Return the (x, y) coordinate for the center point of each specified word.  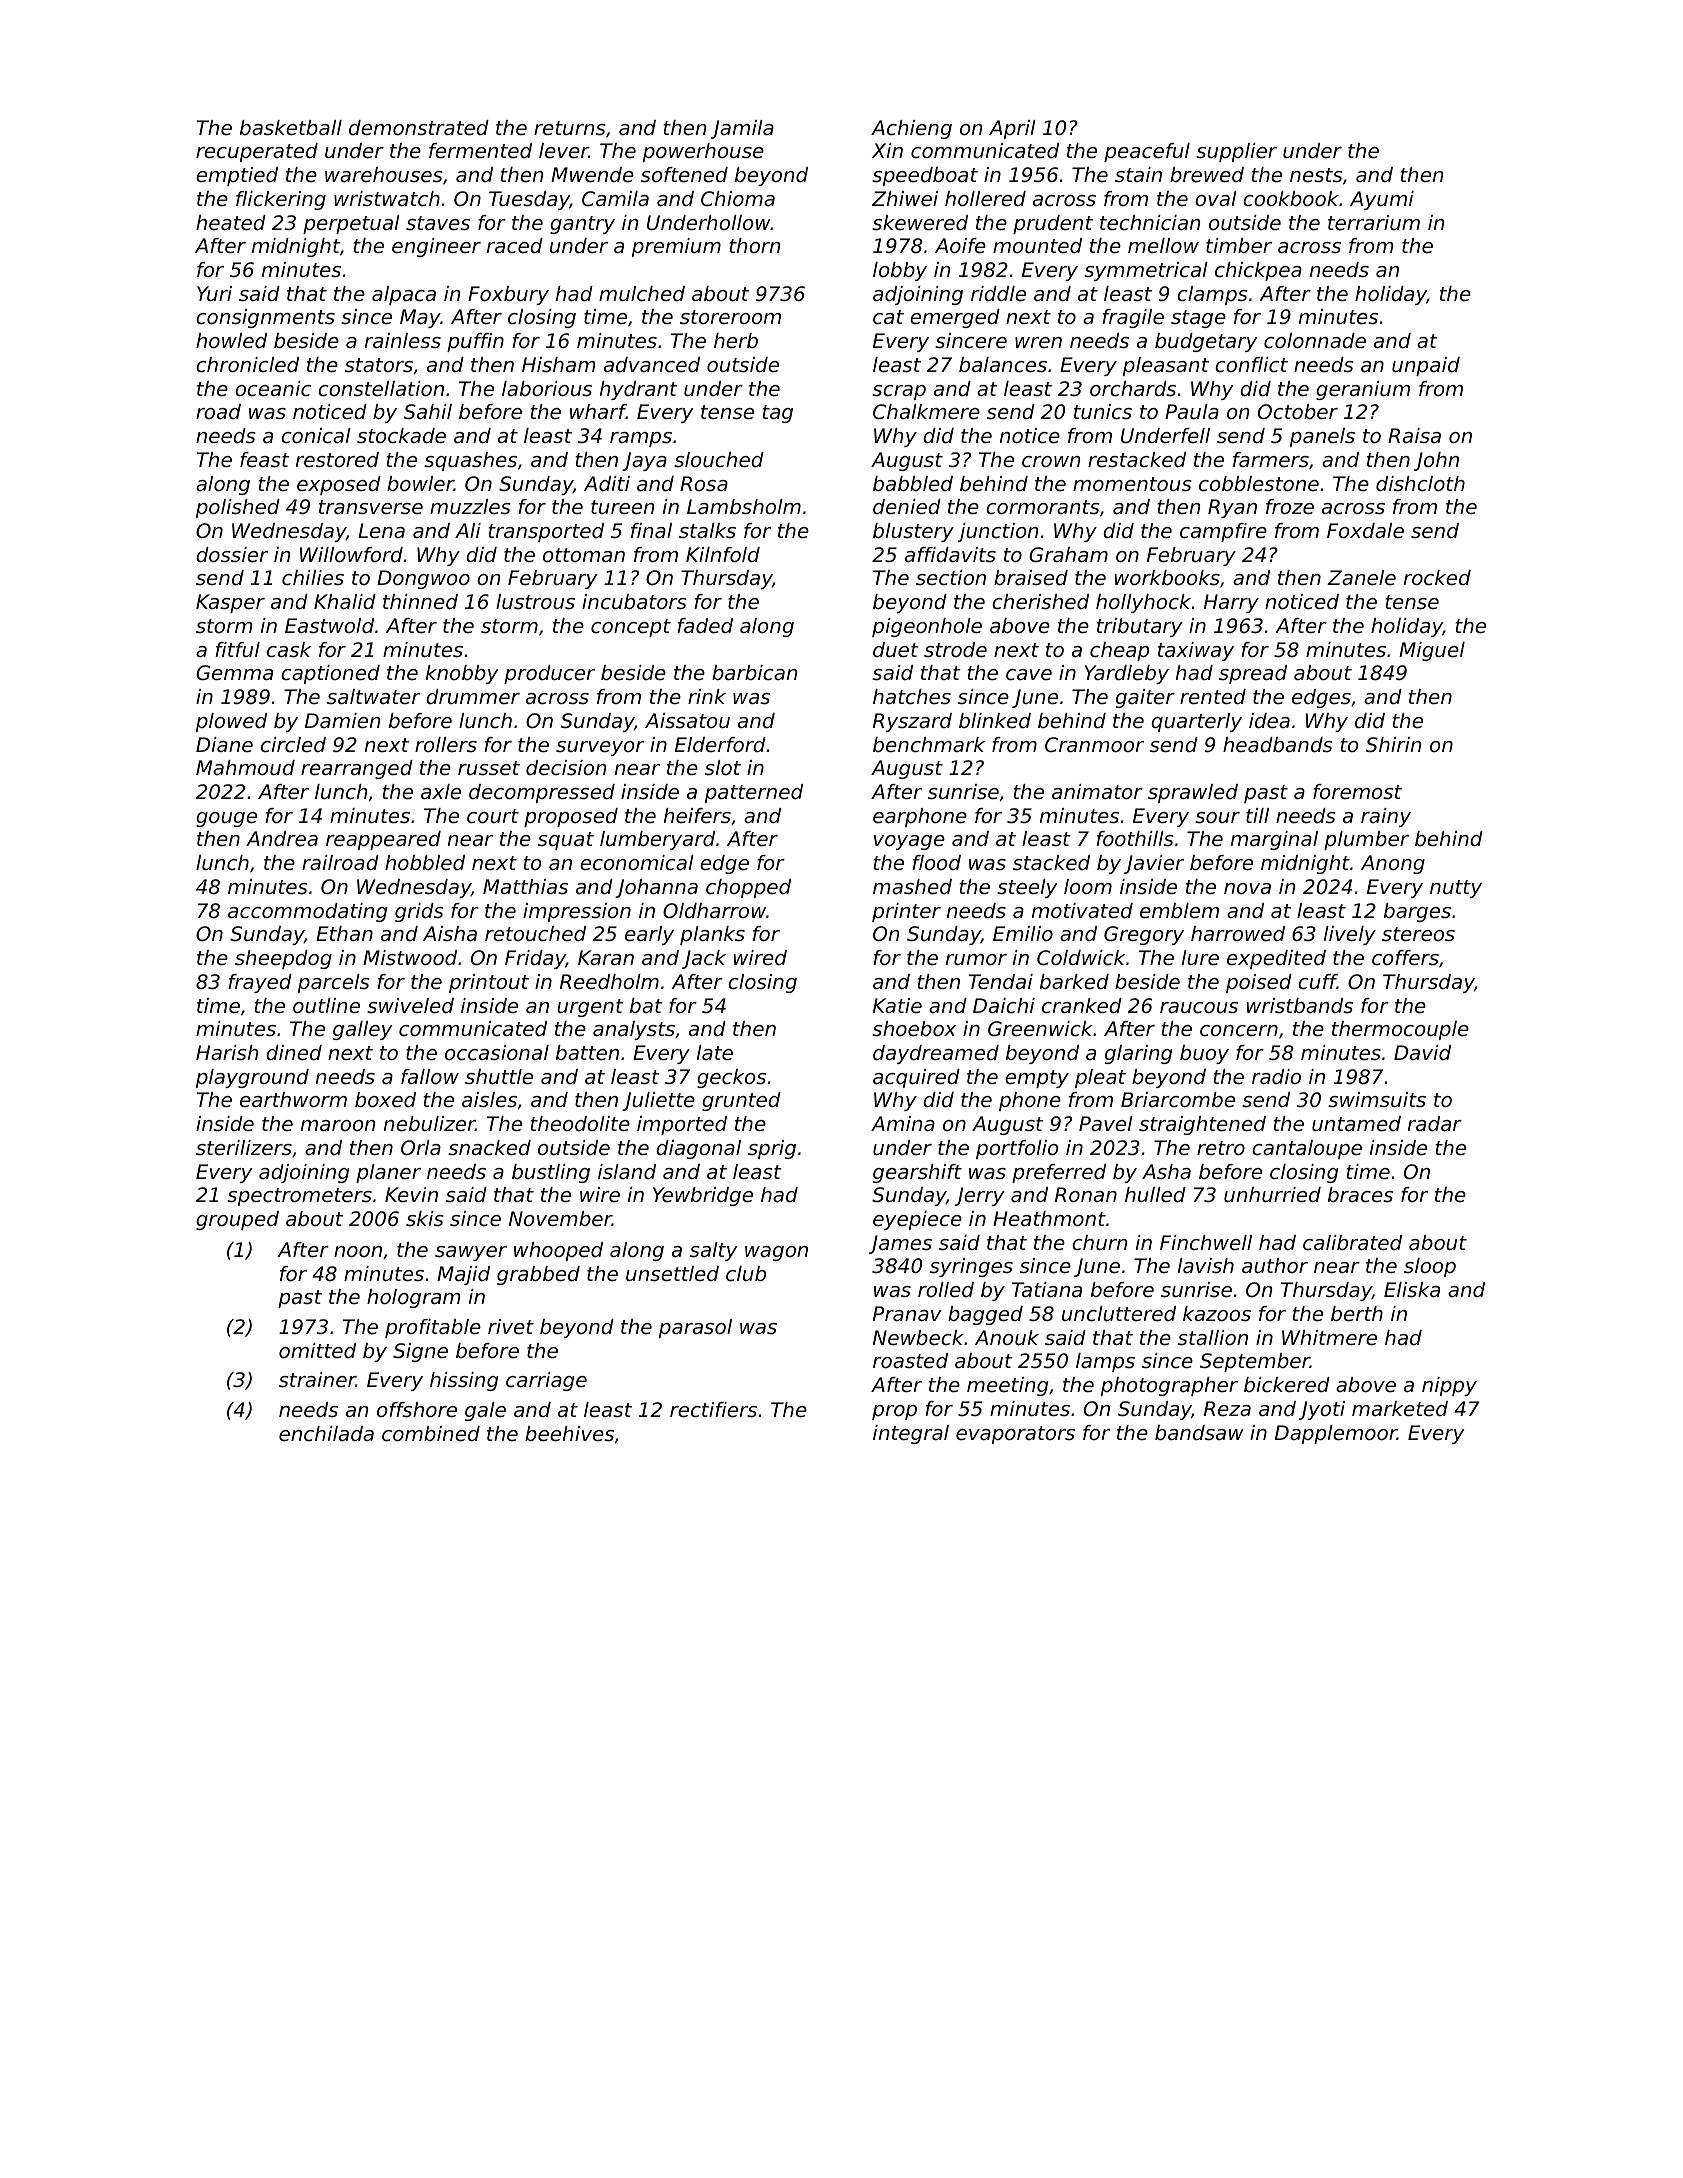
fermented (480, 151)
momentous (1132, 484)
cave (1029, 675)
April (1012, 129)
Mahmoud (245, 768)
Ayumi (1382, 200)
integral (911, 1434)
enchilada (326, 1434)
